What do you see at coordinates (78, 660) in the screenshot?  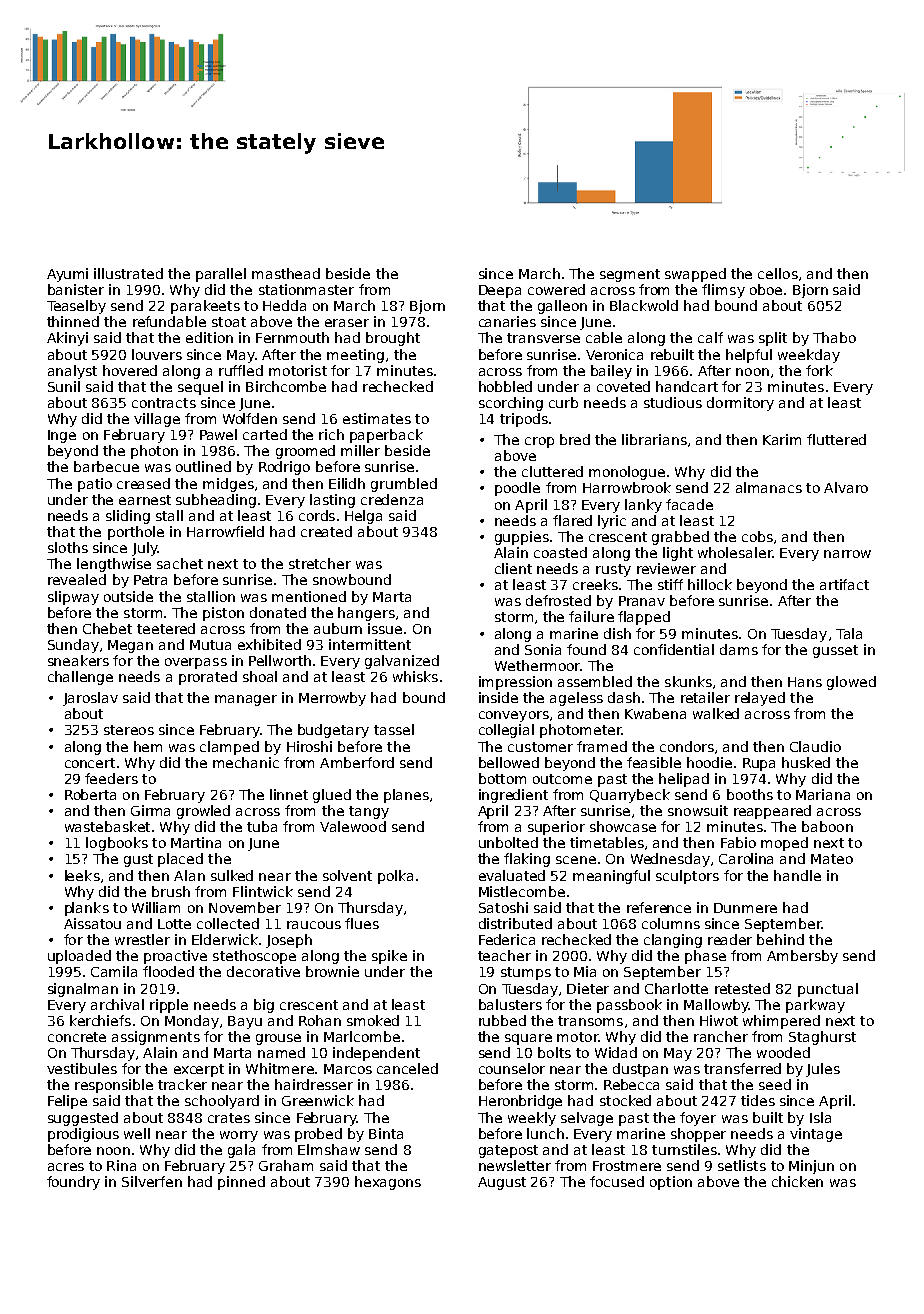 I see `sneakers` at bounding box center [78, 660].
